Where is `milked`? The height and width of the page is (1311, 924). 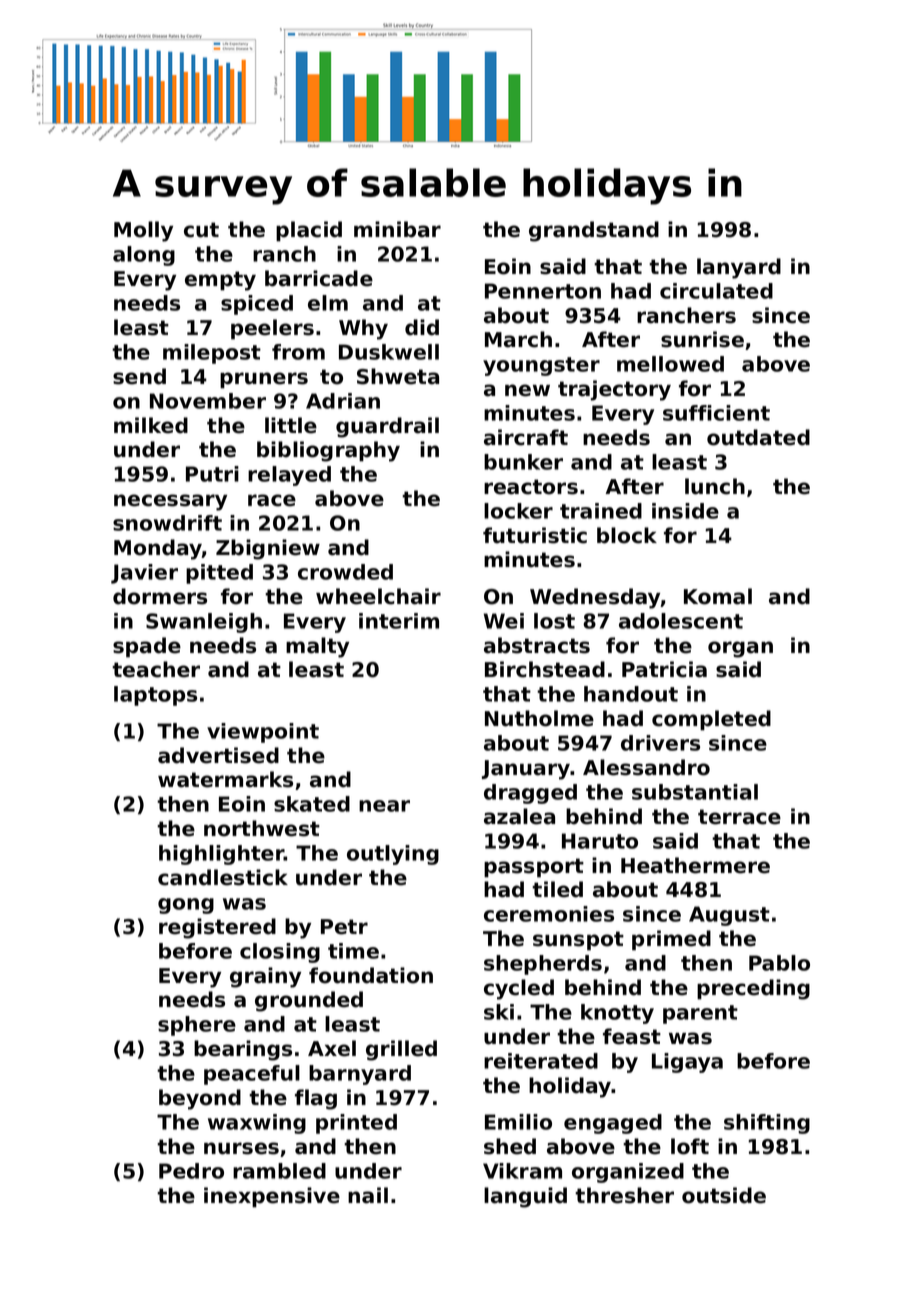 milked is located at coordinates (151, 425).
